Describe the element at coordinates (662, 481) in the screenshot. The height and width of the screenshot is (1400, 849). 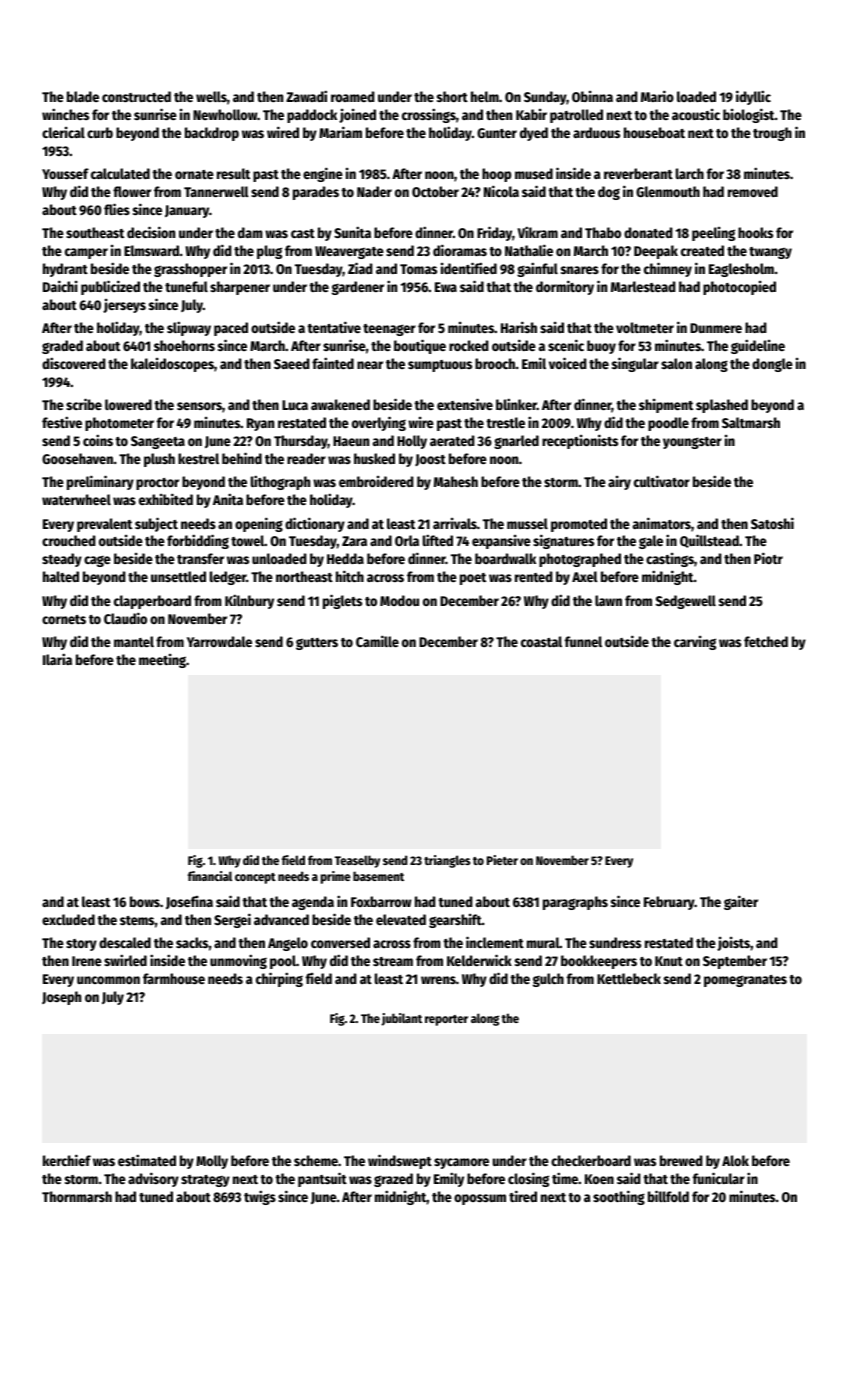
I see `cultivator` at that location.
